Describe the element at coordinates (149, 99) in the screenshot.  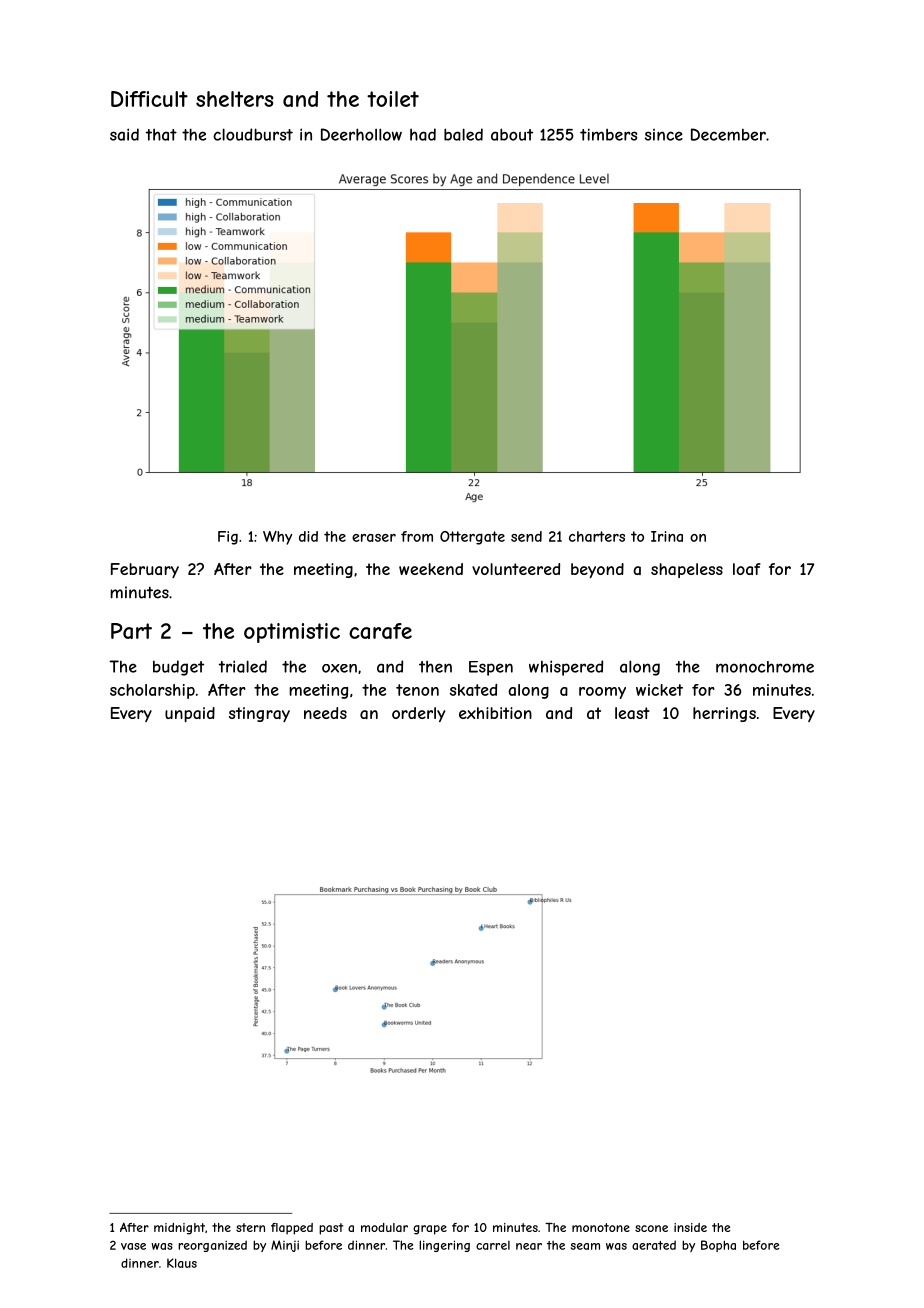
I see `Difficult` at that location.
